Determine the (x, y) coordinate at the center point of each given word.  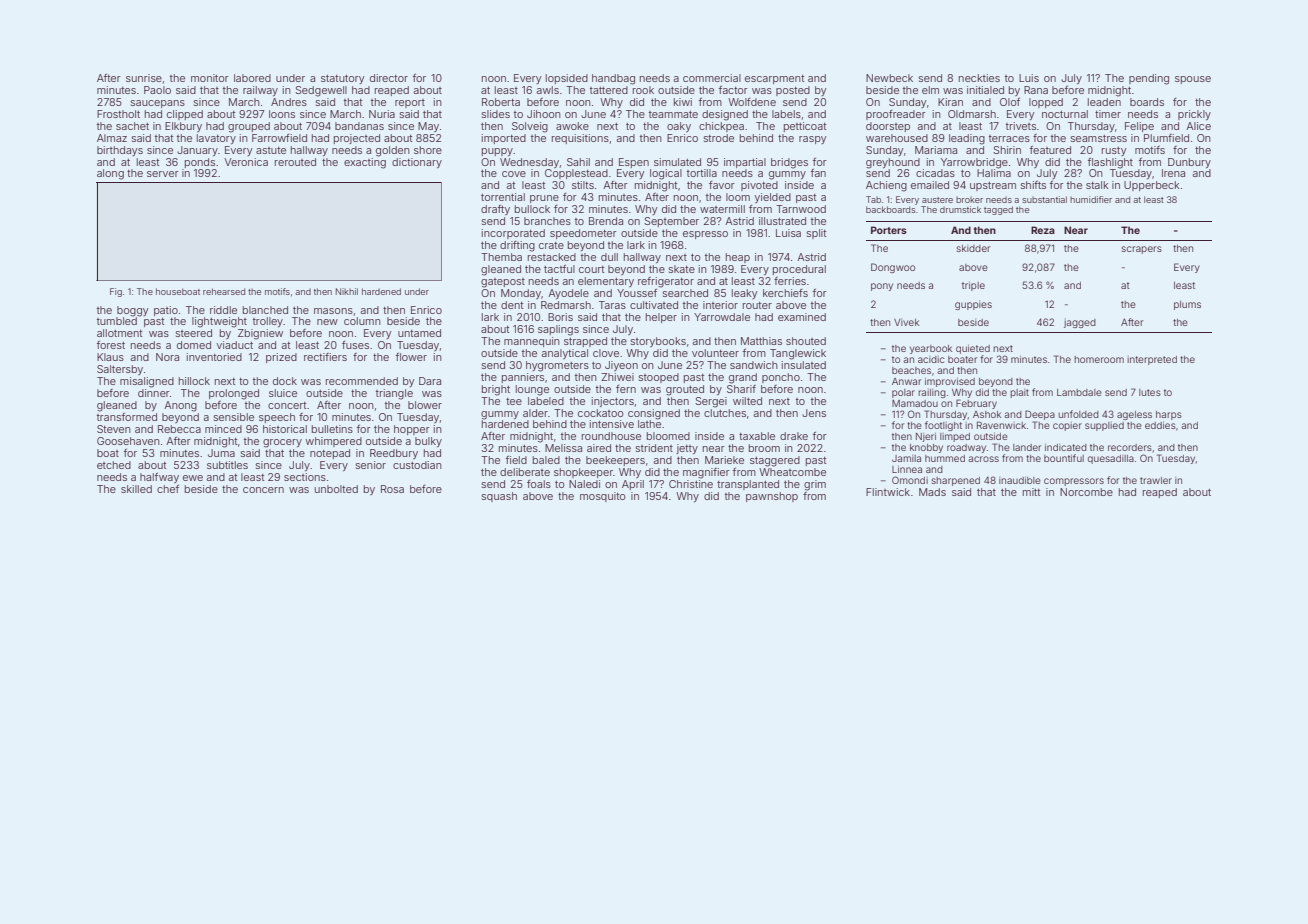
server (163, 174)
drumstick (960, 209)
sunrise (144, 78)
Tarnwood (801, 209)
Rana (1036, 90)
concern (263, 490)
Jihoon (544, 114)
